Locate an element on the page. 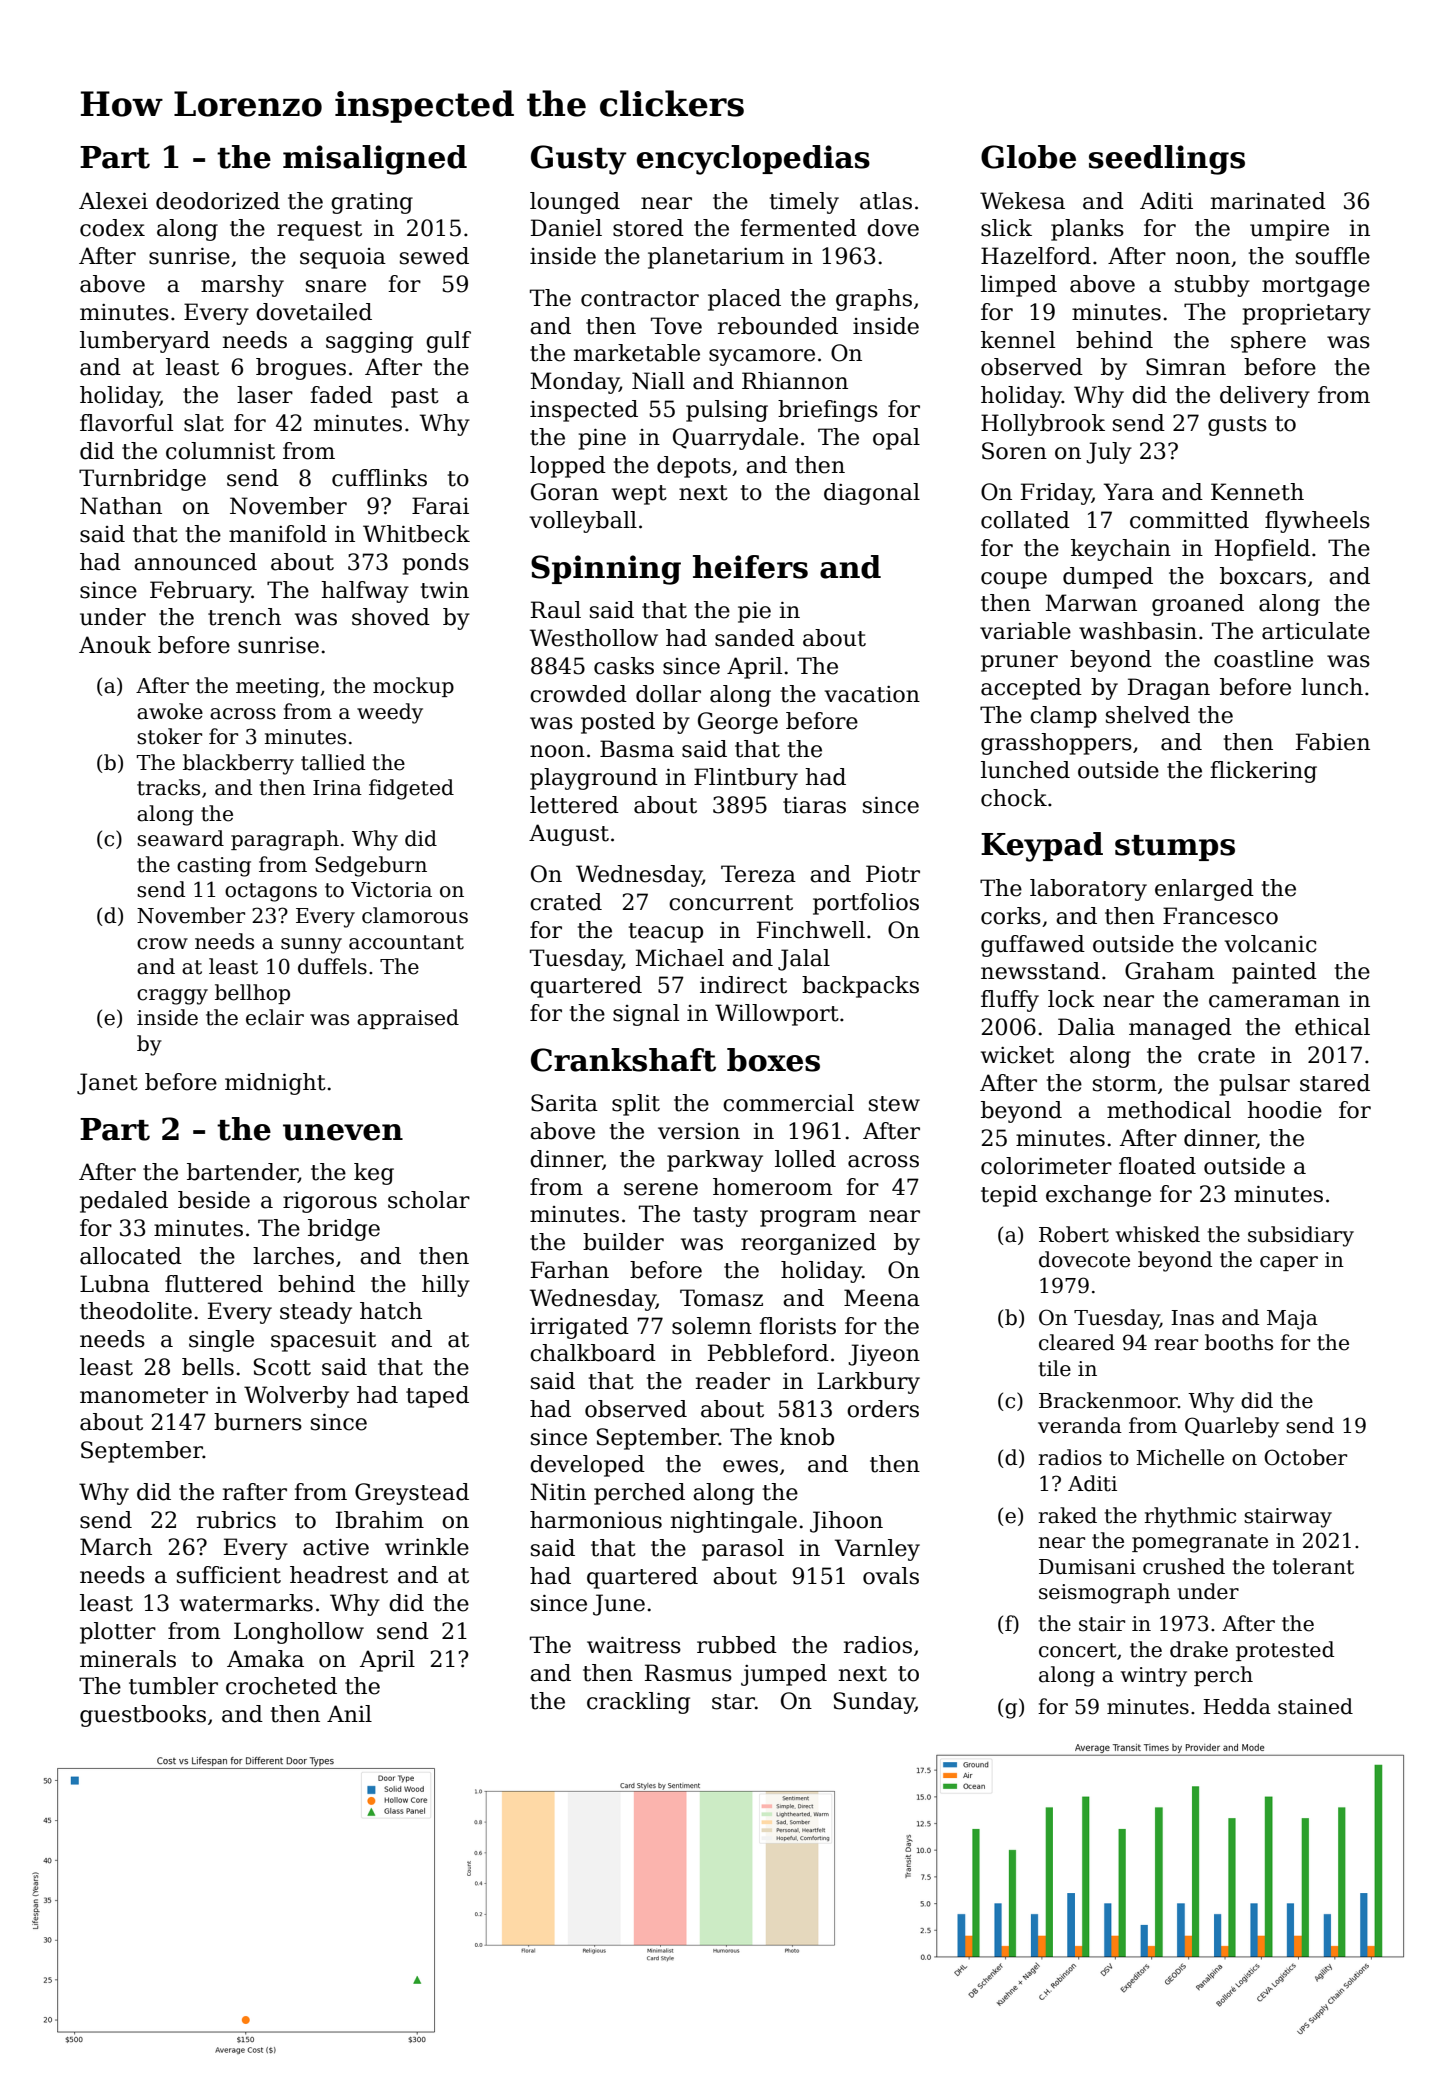  Basma is located at coordinates (637, 749).
